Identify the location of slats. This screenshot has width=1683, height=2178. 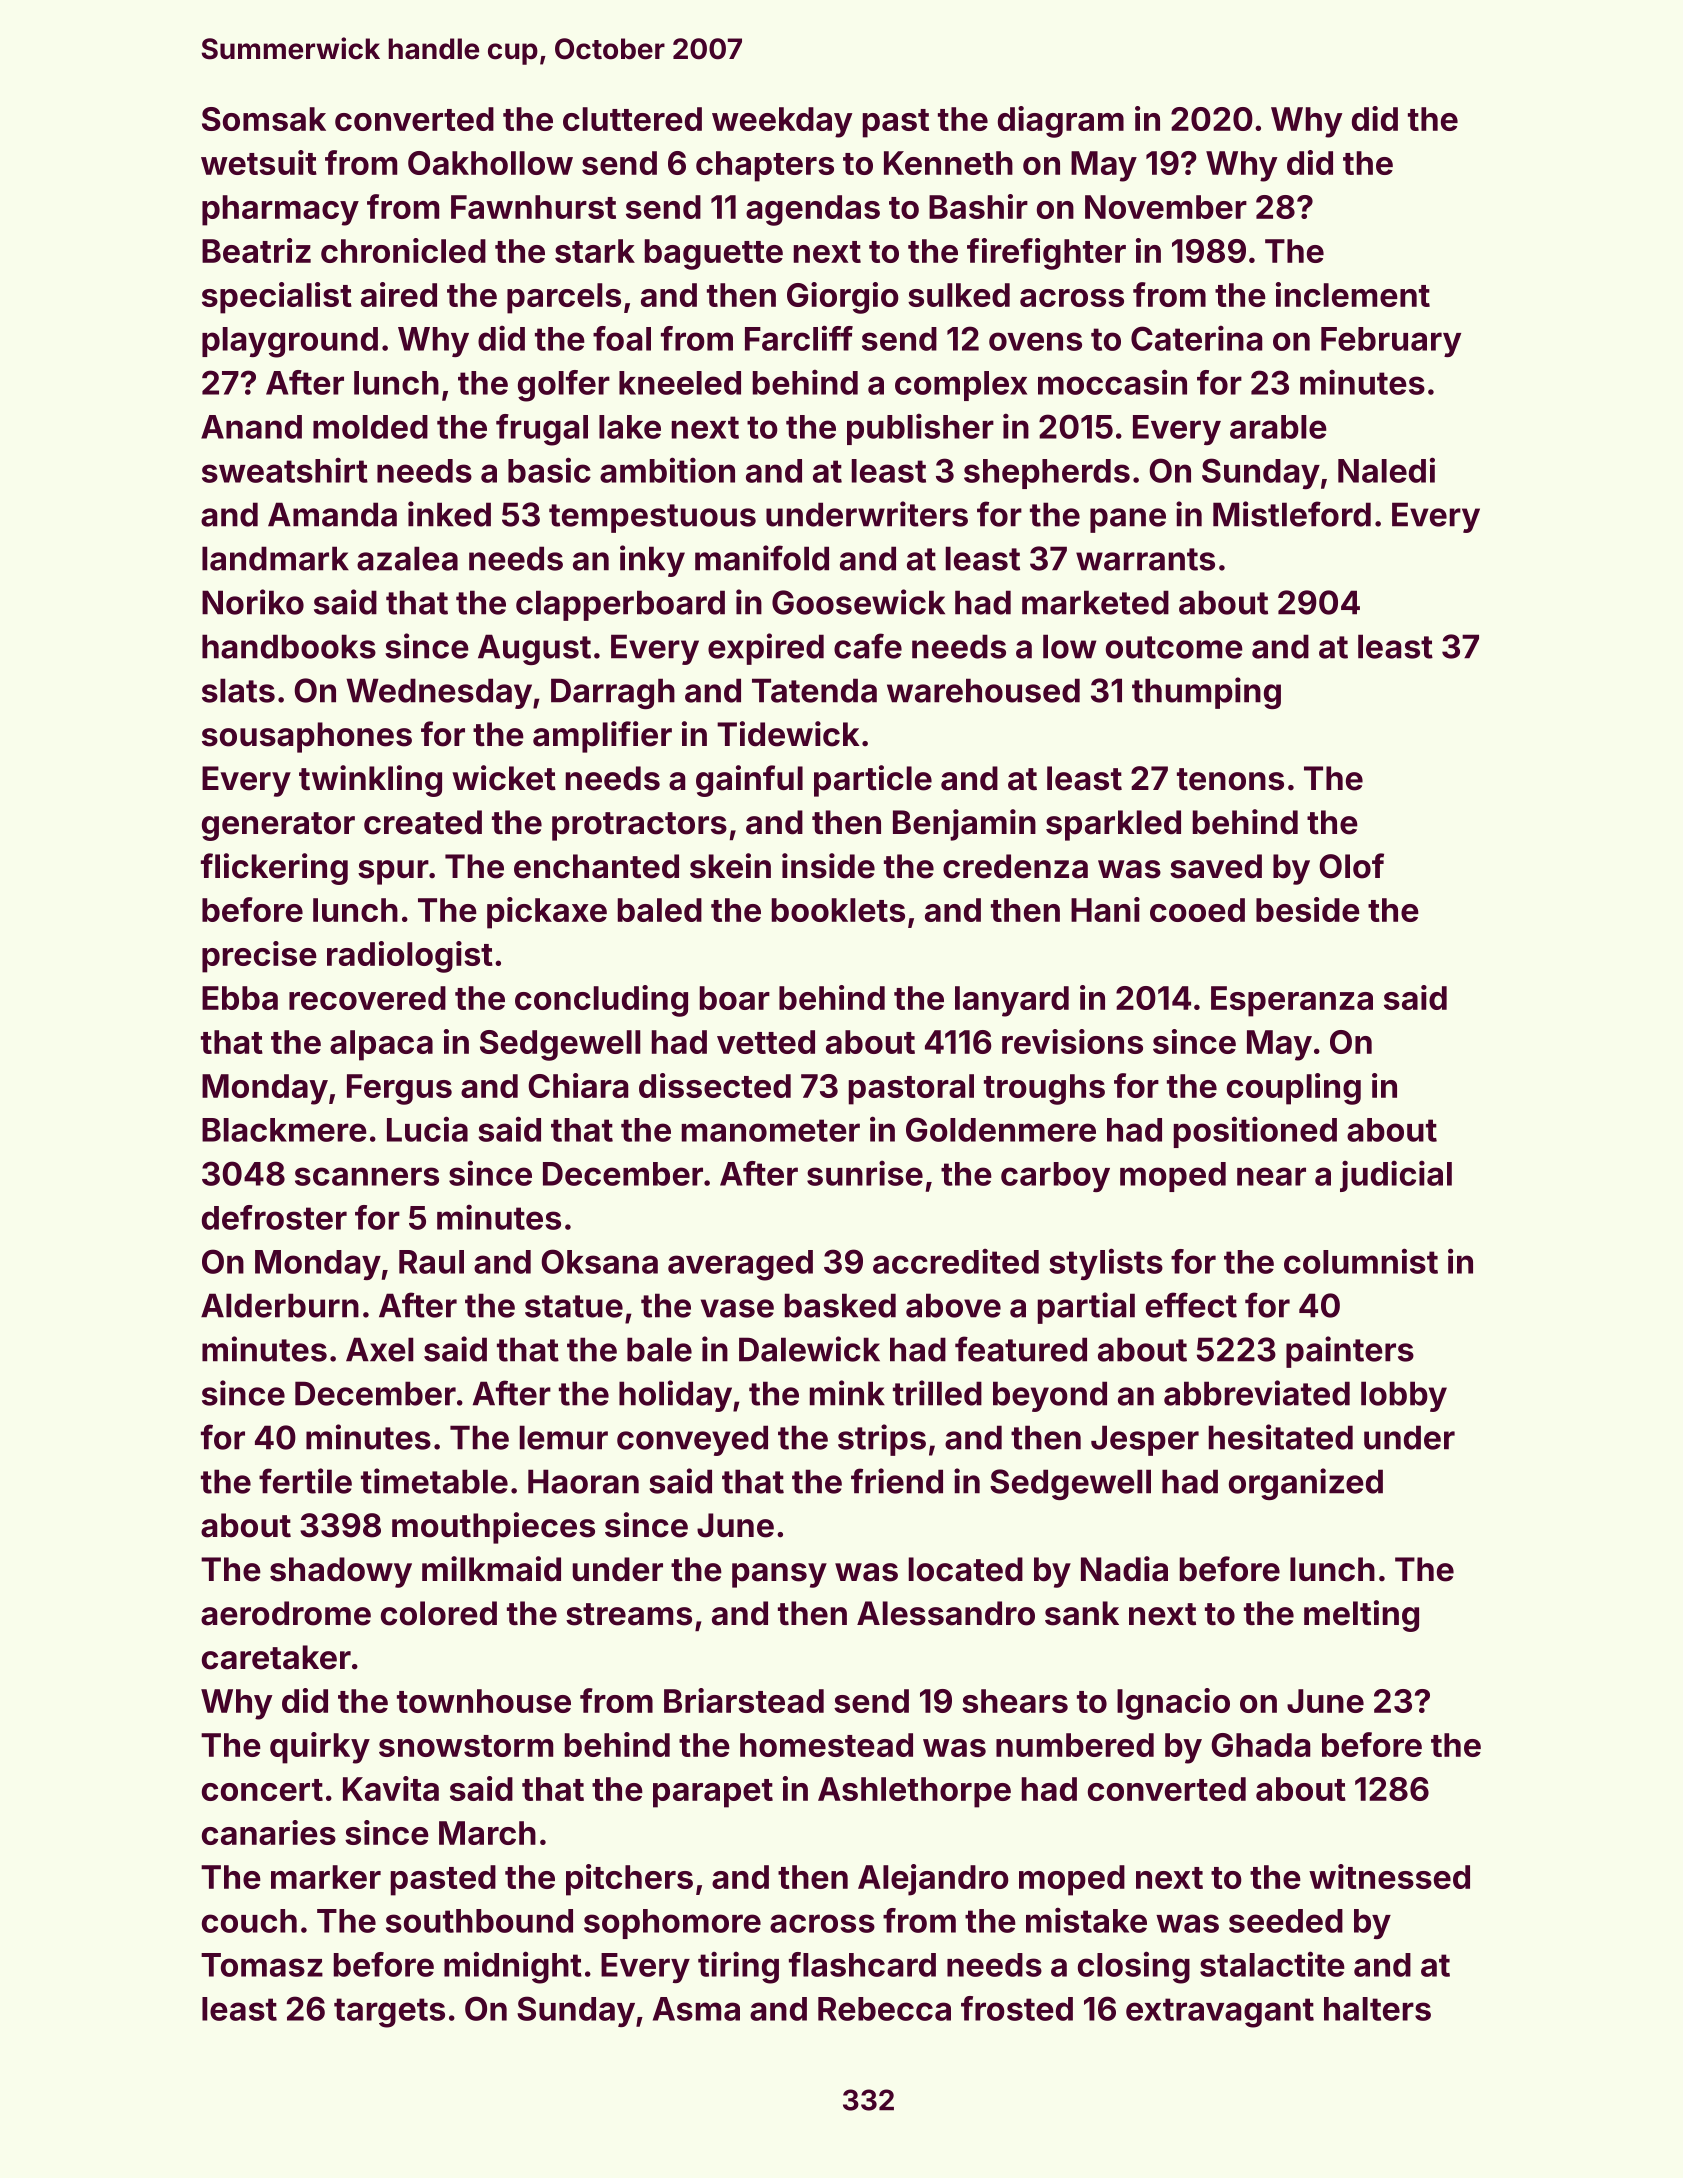
(238, 690).
